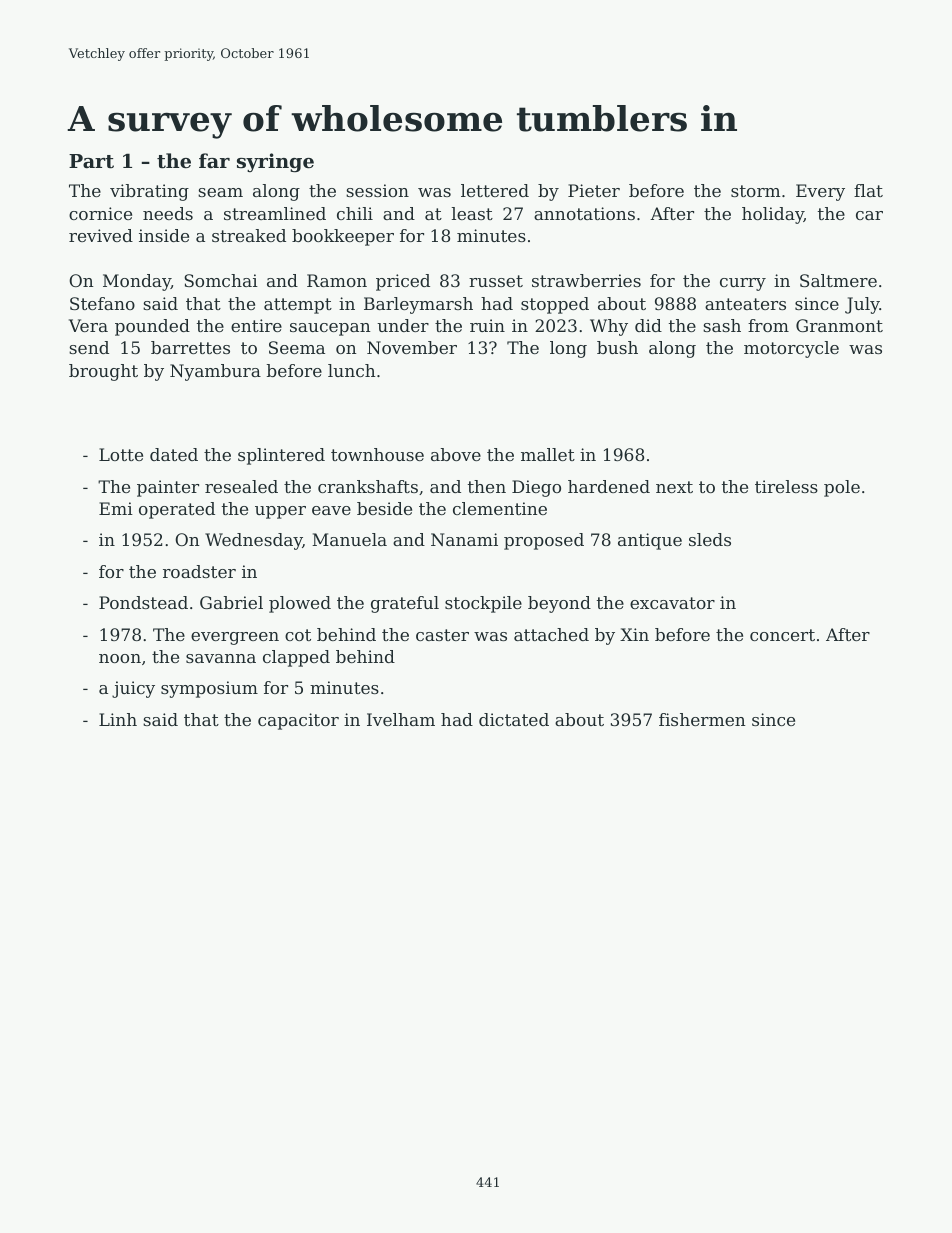  What do you see at coordinates (702, 719) in the screenshot?
I see `fishermen` at bounding box center [702, 719].
